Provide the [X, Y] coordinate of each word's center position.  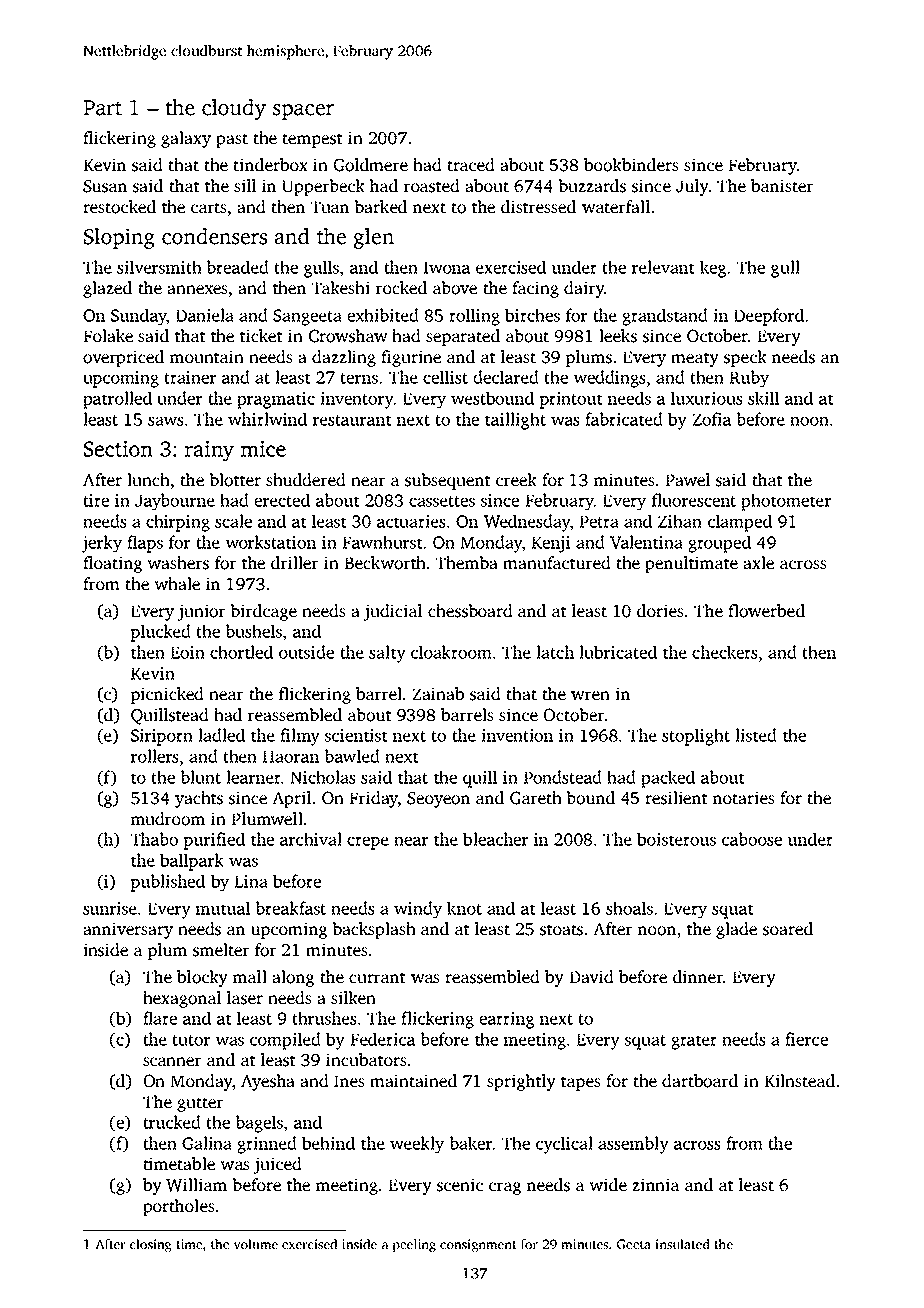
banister [782, 186]
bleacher [495, 839]
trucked [172, 1122]
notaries [744, 798]
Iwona [446, 268]
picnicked [167, 695]
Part [102, 108]
